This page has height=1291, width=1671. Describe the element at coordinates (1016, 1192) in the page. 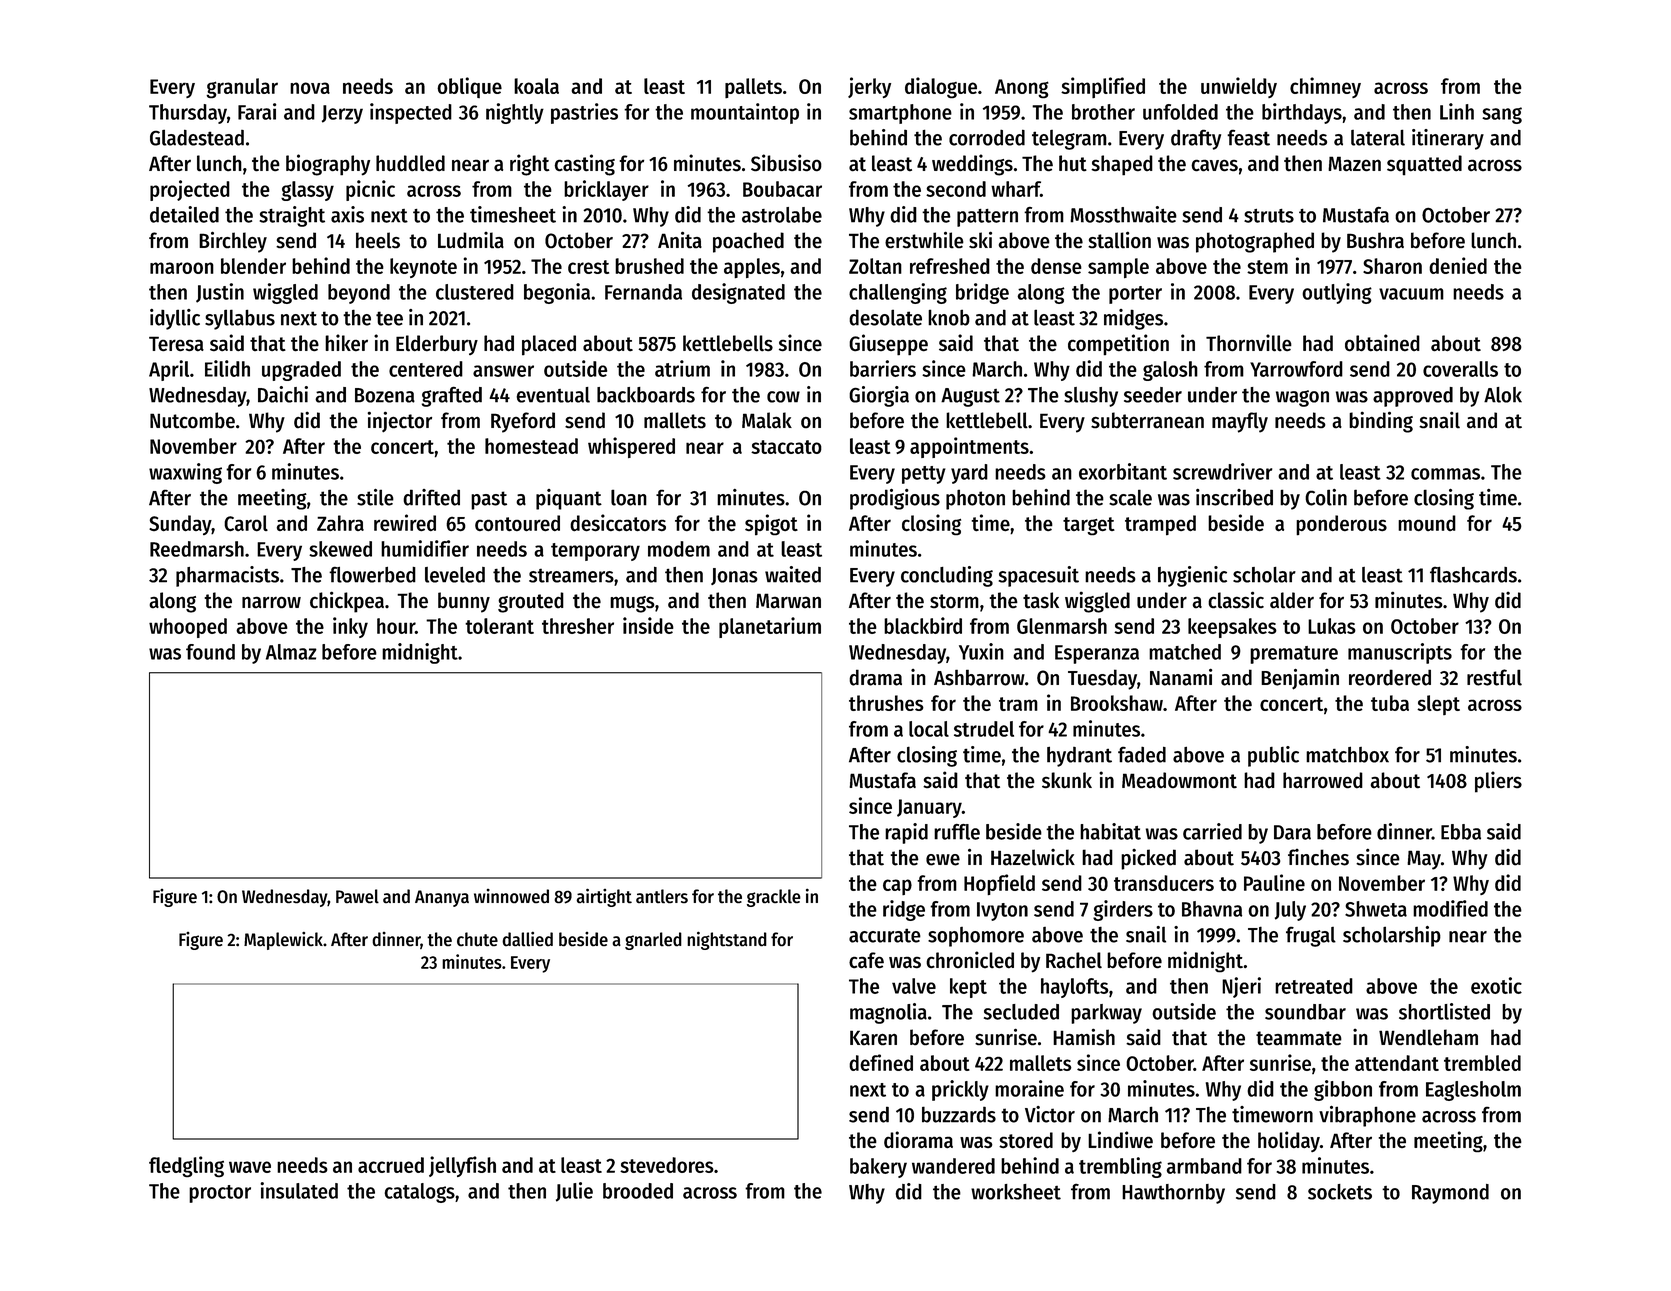

I see `worksheet` at that location.
